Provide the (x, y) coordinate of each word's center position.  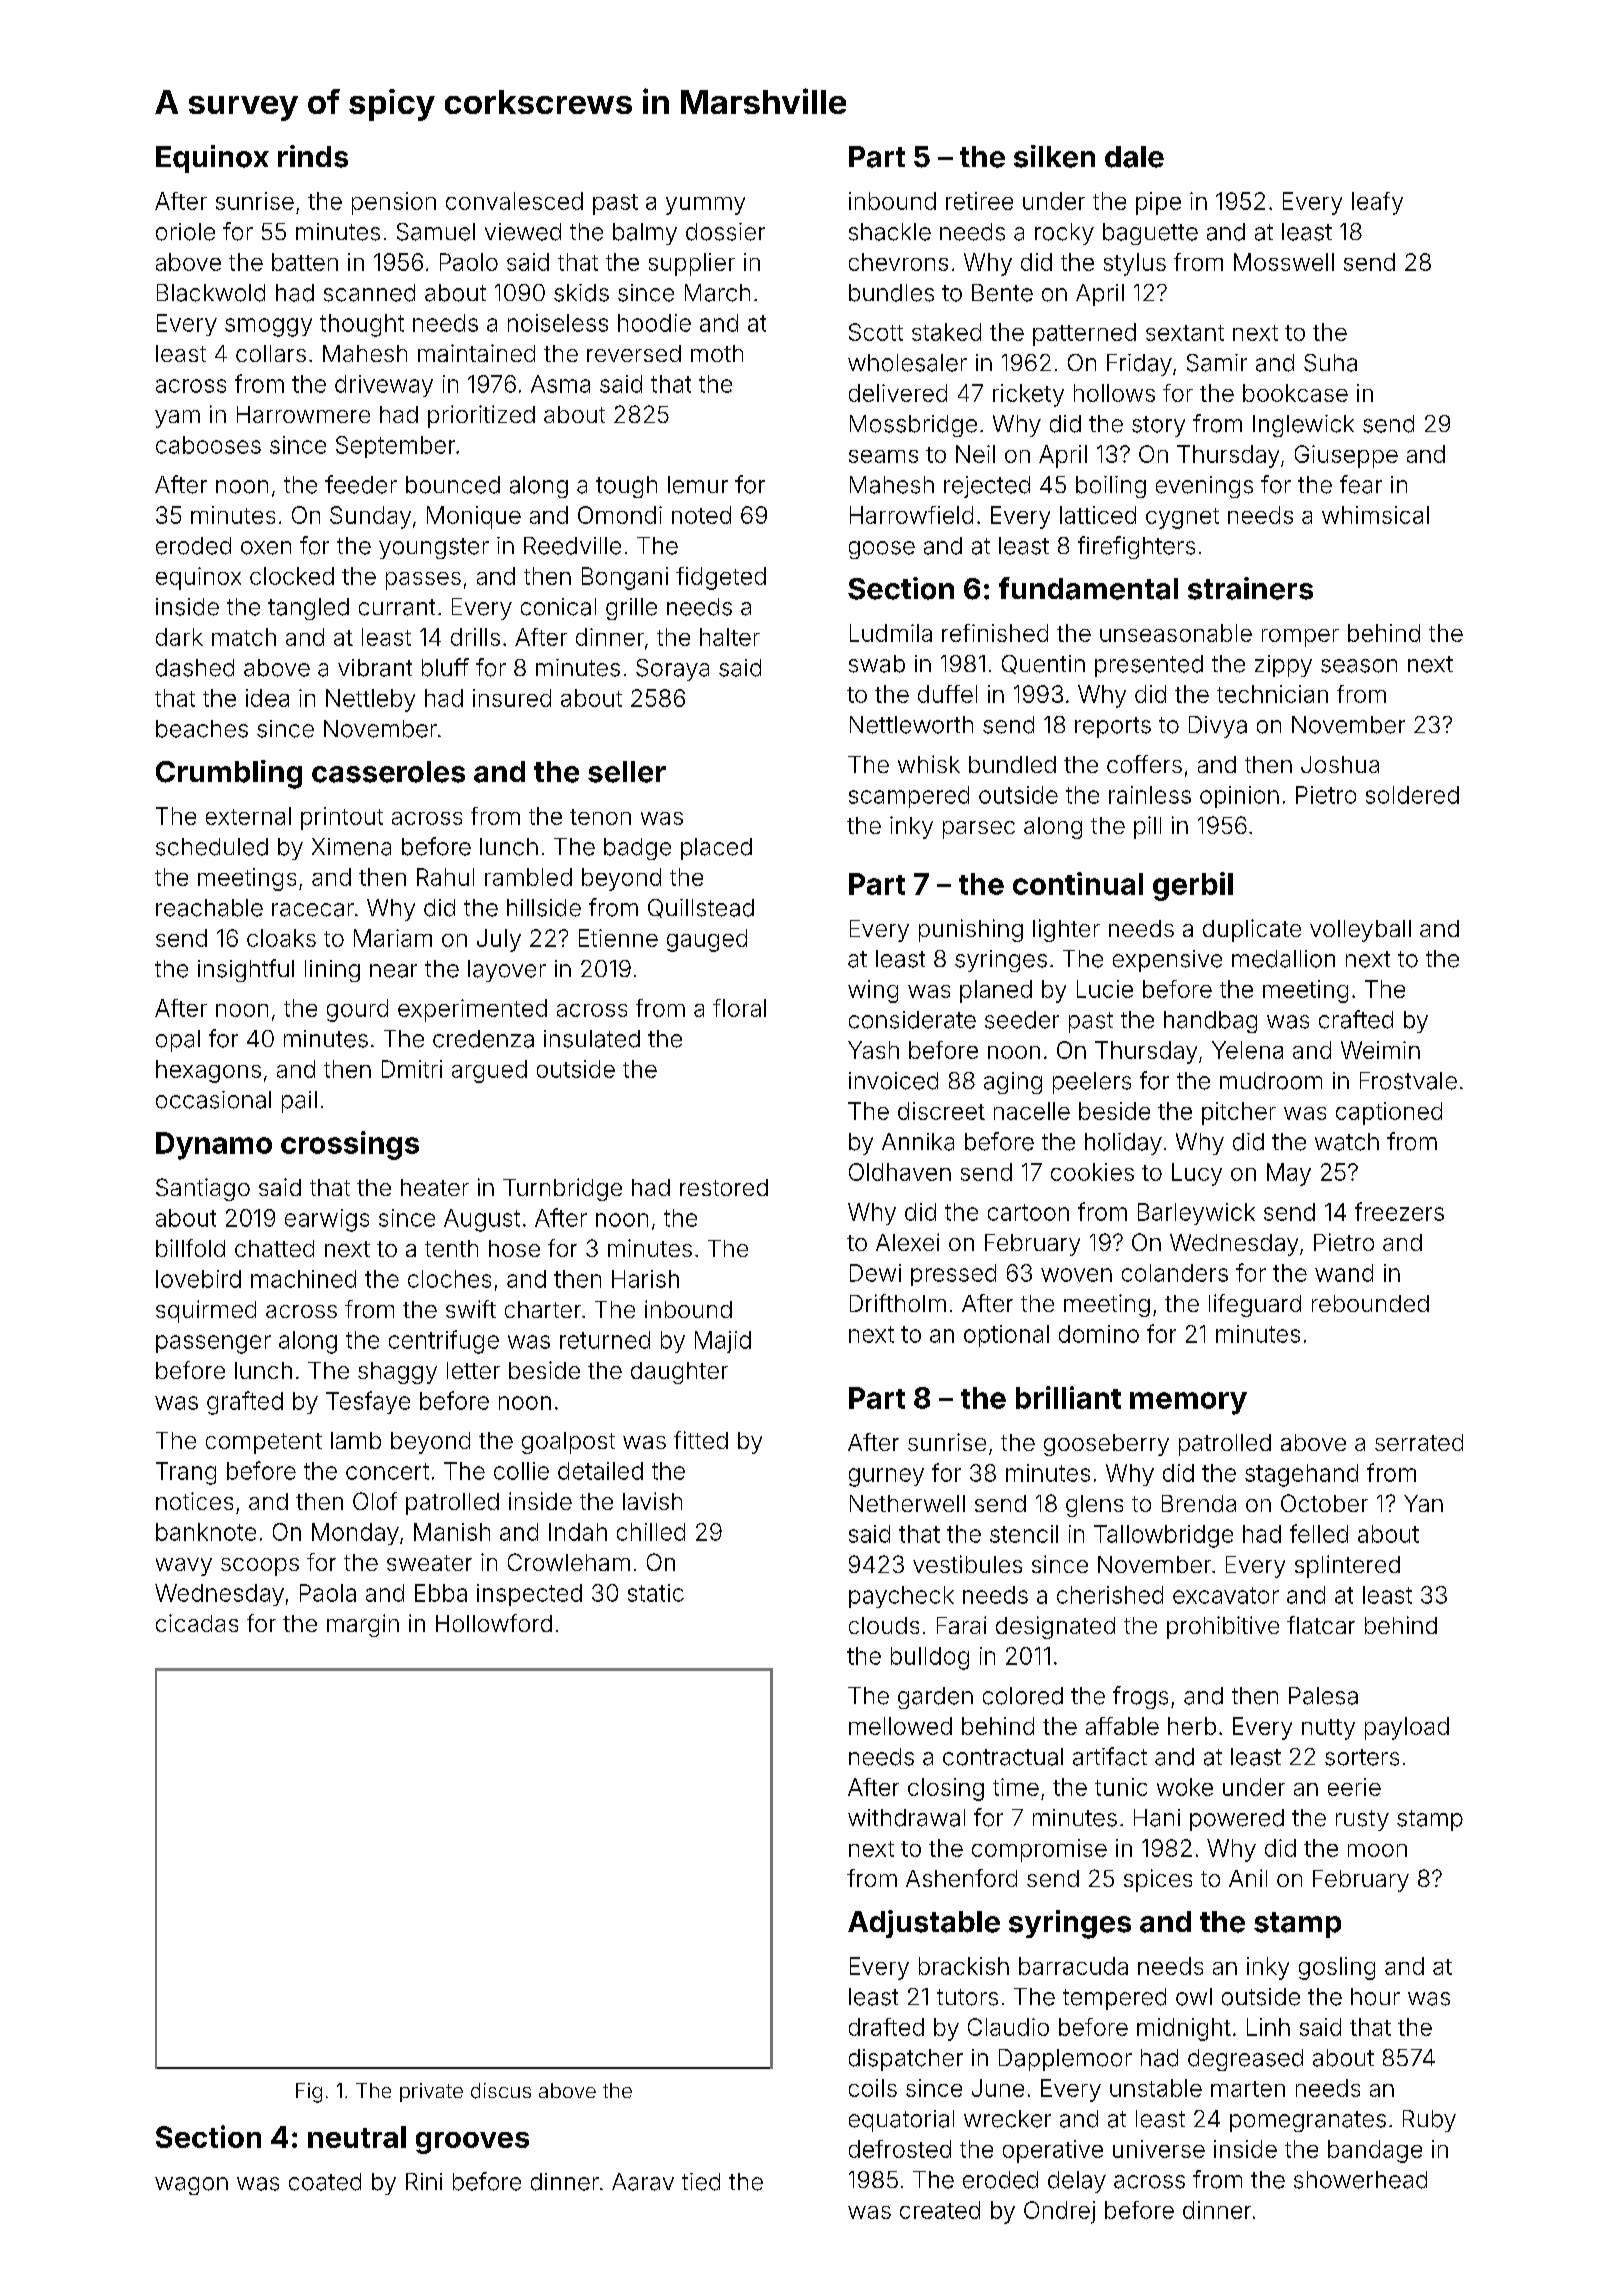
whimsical (1375, 515)
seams (883, 456)
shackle (890, 232)
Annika (918, 1142)
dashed (195, 668)
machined (303, 1279)
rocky (1064, 234)
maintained (476, 353)
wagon (191, 2186)
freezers (1399, 1211)
